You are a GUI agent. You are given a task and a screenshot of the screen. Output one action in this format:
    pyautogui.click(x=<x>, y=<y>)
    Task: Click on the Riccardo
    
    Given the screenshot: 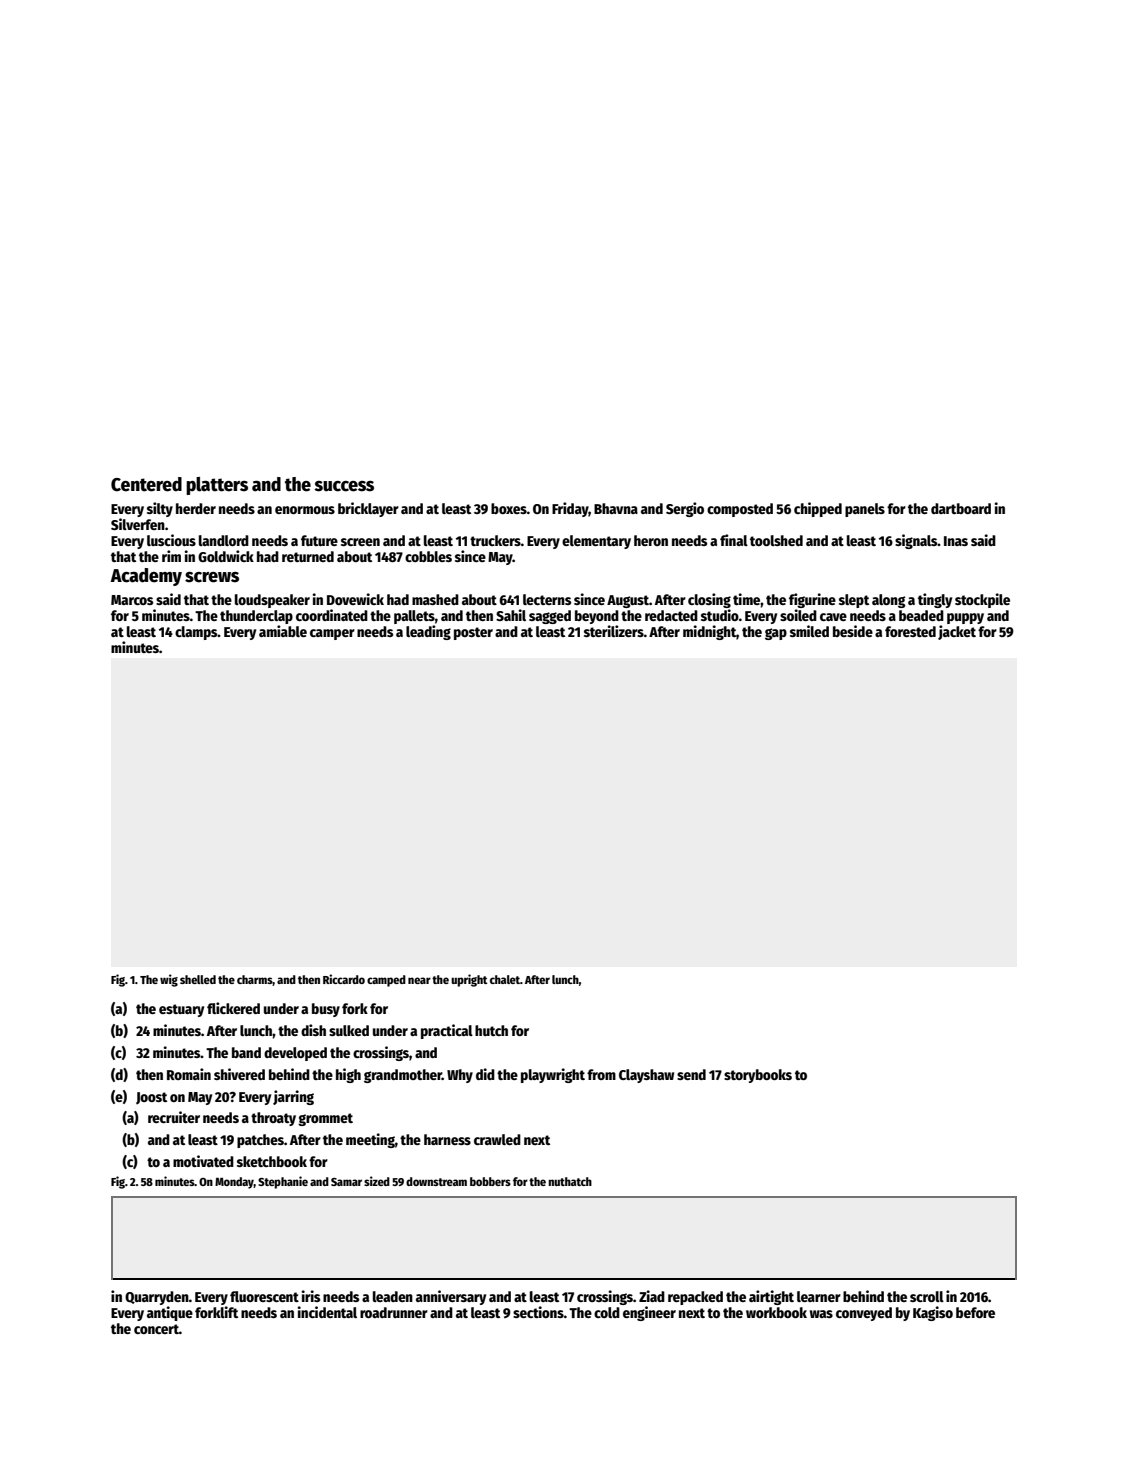 What is the action you would take?
    pyautogui.click(x=344, y=979)
